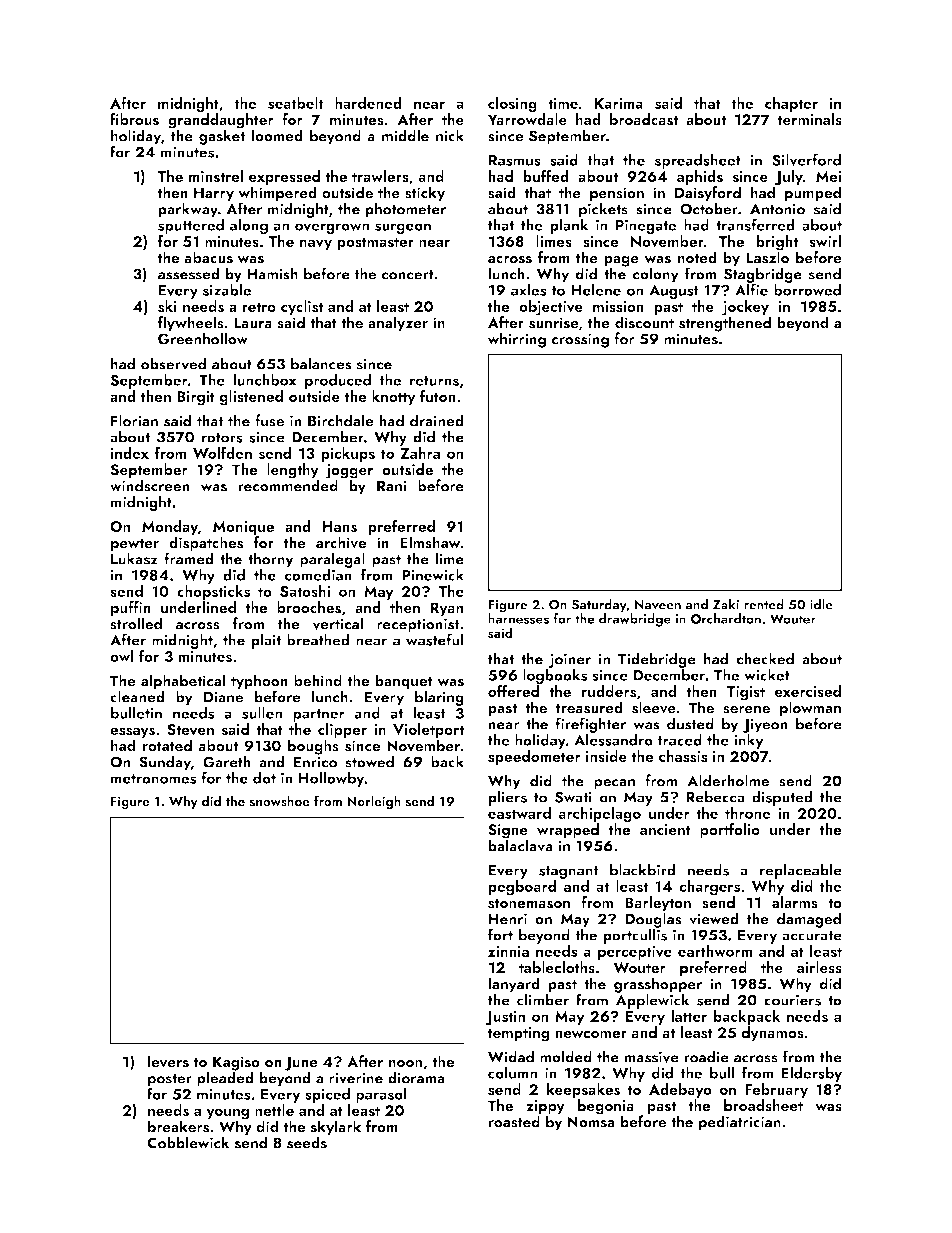  What do you see at coordinates (821, 604) in the image?
I see `idle` at bounding box center [821, 604].
